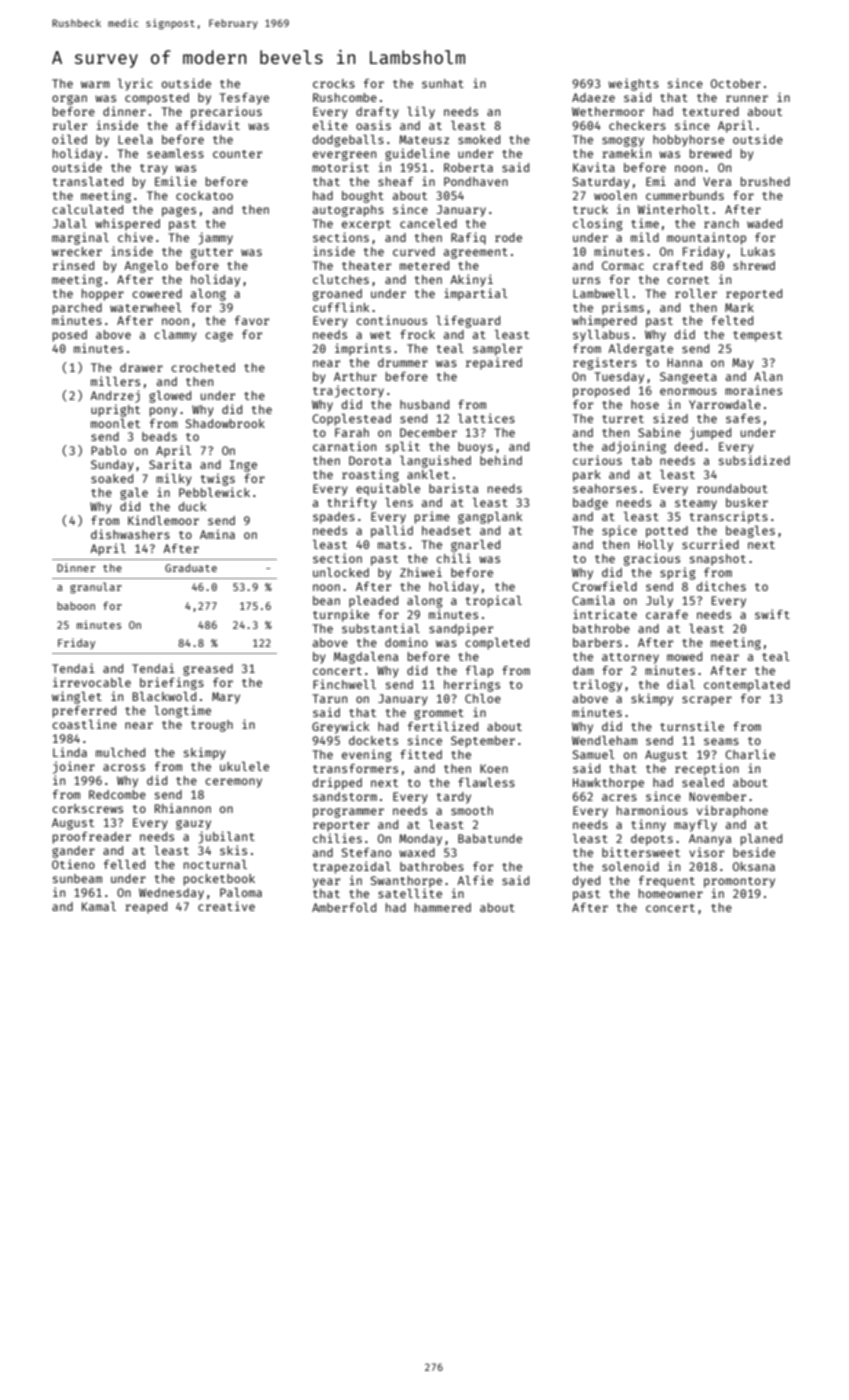 This screenshot has width=849, height=1400. What do you see at coordinates (497, 644) in the screenshot?
I see `completed` at bounding box center [497, 644].
